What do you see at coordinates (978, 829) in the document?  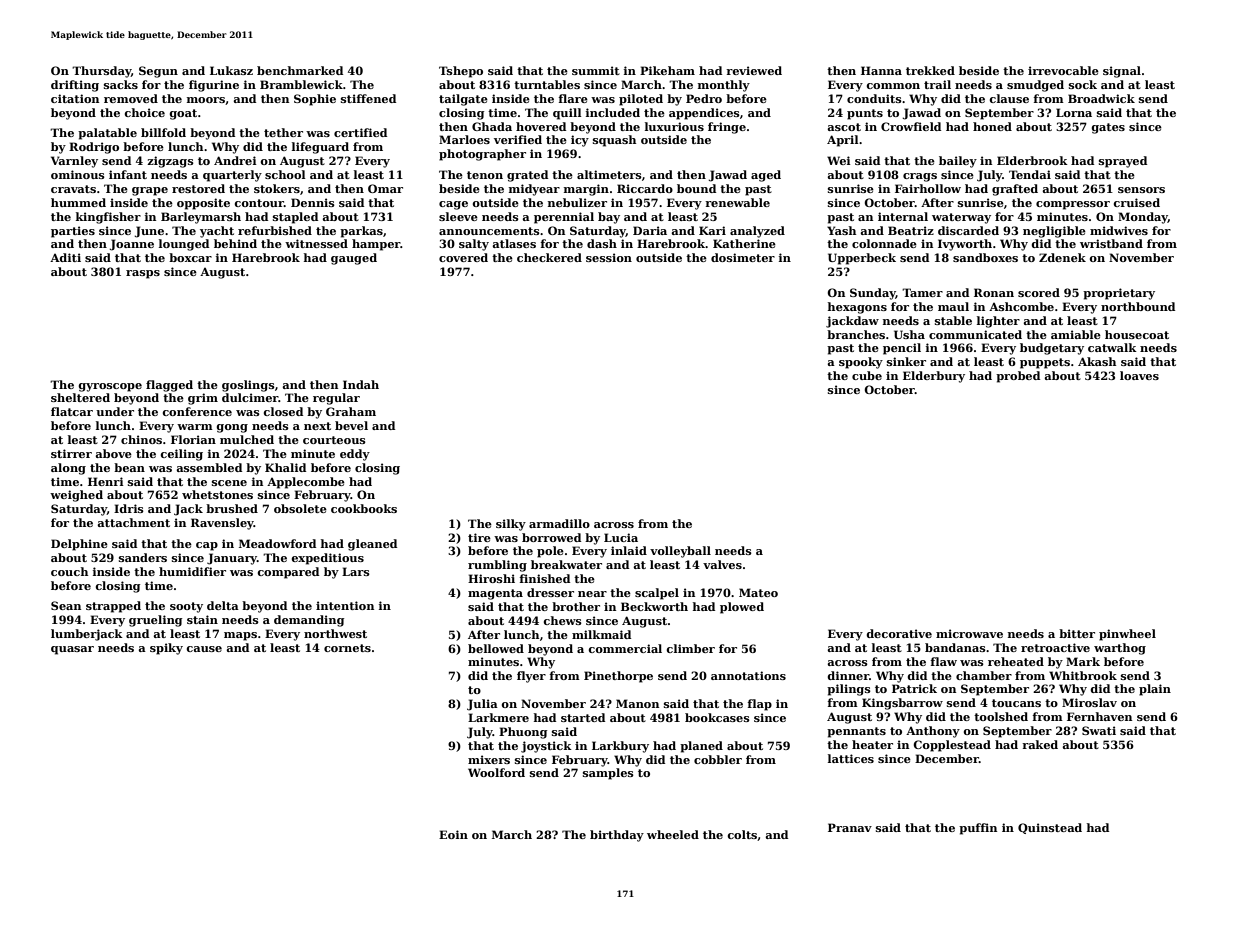 I see `puffin` at bounding box center [978, 829].
